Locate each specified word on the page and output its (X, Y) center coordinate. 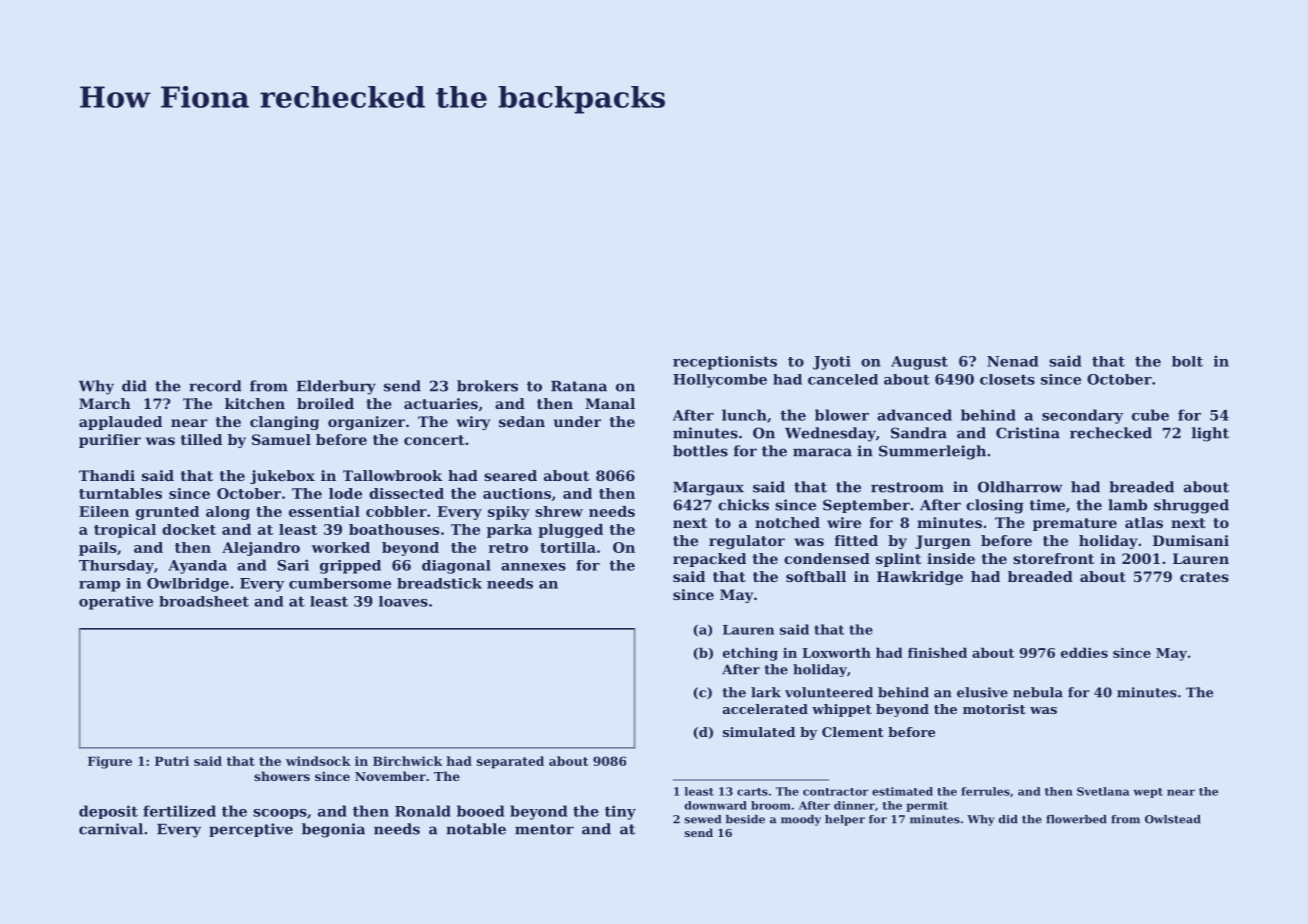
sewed (703, 819)
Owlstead (1173, 819)
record (215, 386)
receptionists (725, 363)
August (919, 363)
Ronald (423, 811)
